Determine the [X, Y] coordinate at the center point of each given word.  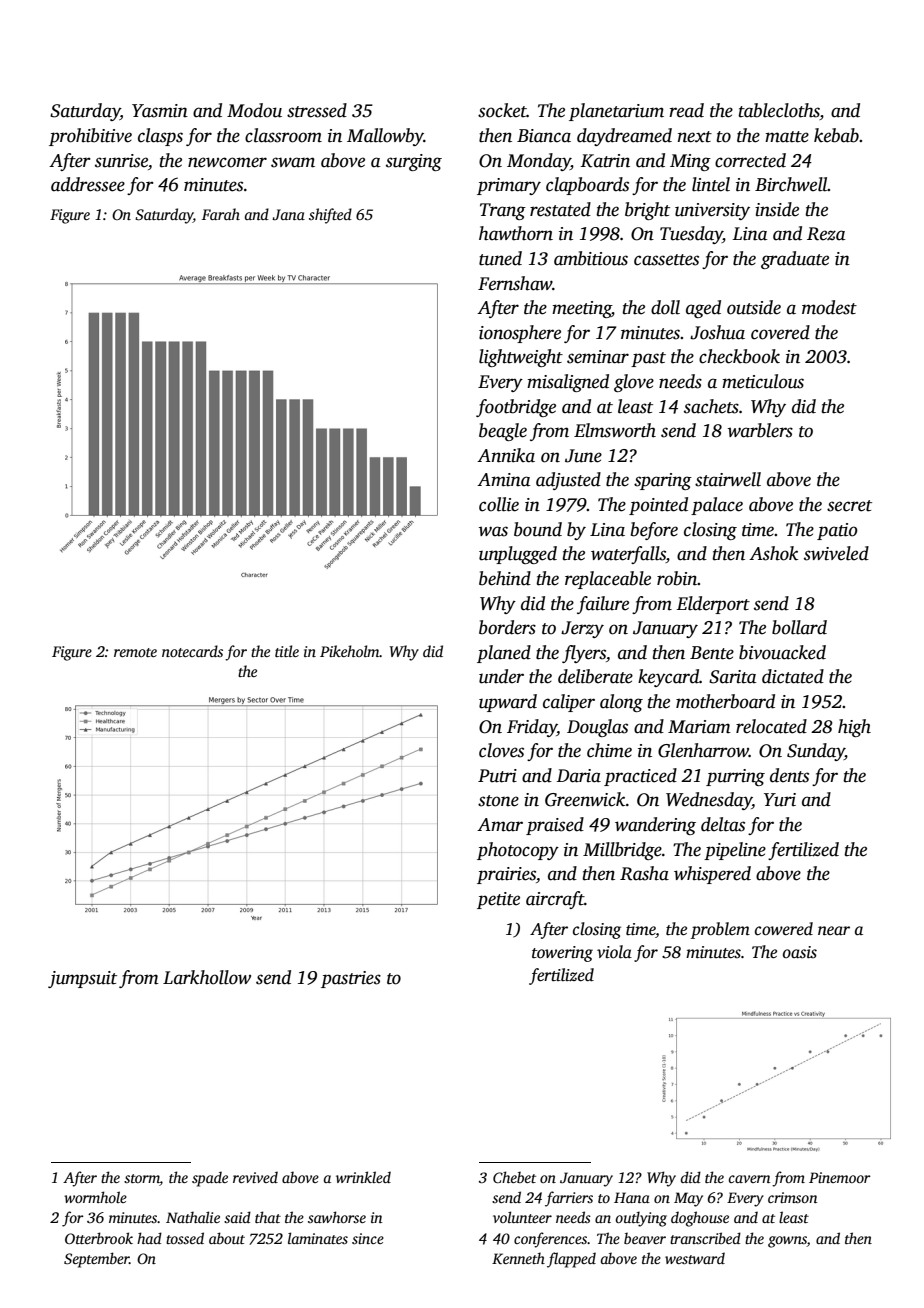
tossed [185, 1238]
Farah [221, 214]
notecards [192, 651]
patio [837, 531]
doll [665, 307]
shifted [330, 216]
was [493, 531]
